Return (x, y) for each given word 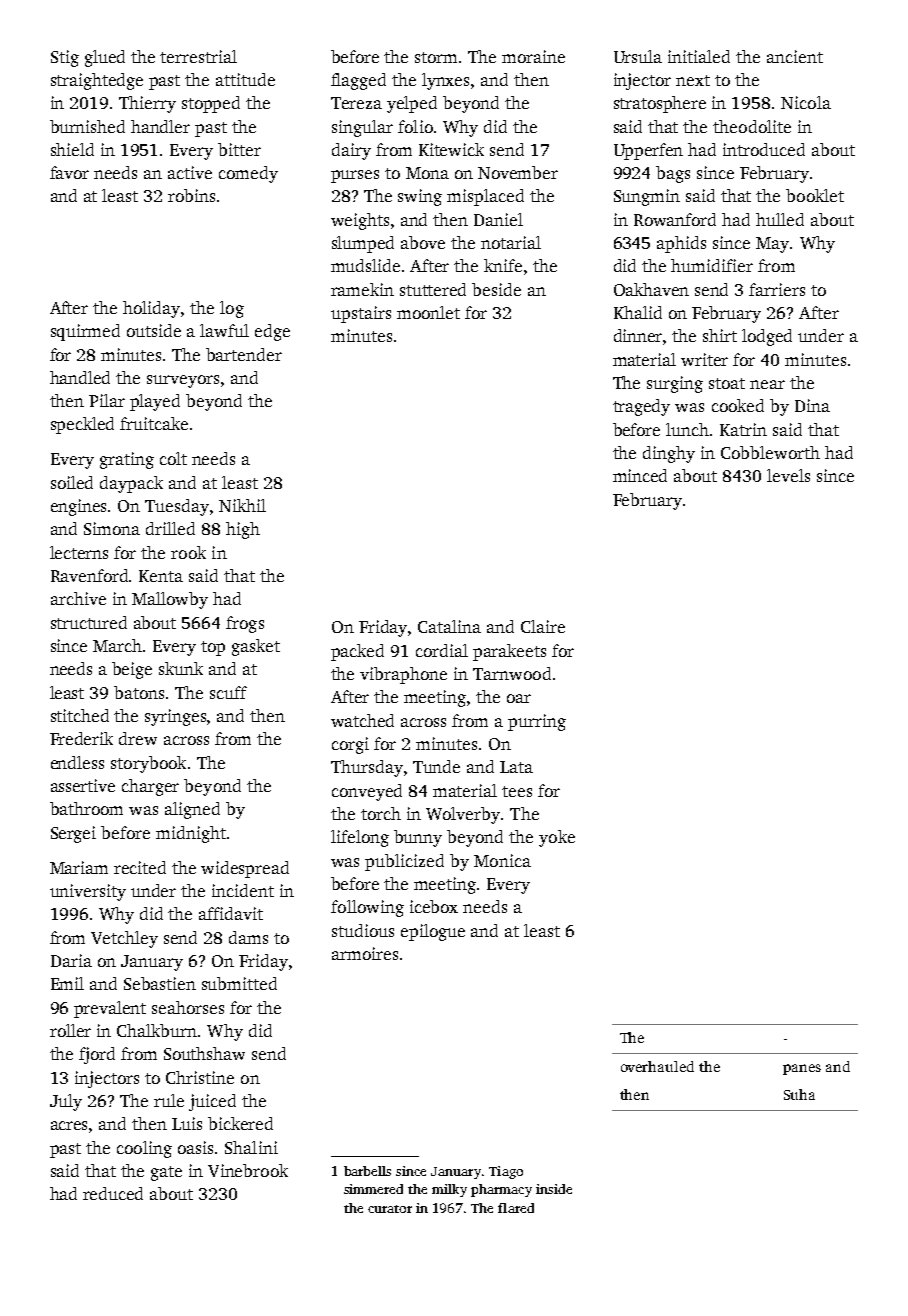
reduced (113, 1193)
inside (554, 1189)
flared (516, 1208)
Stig (65, 58)
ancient (795, 56)
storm (436, 57)
